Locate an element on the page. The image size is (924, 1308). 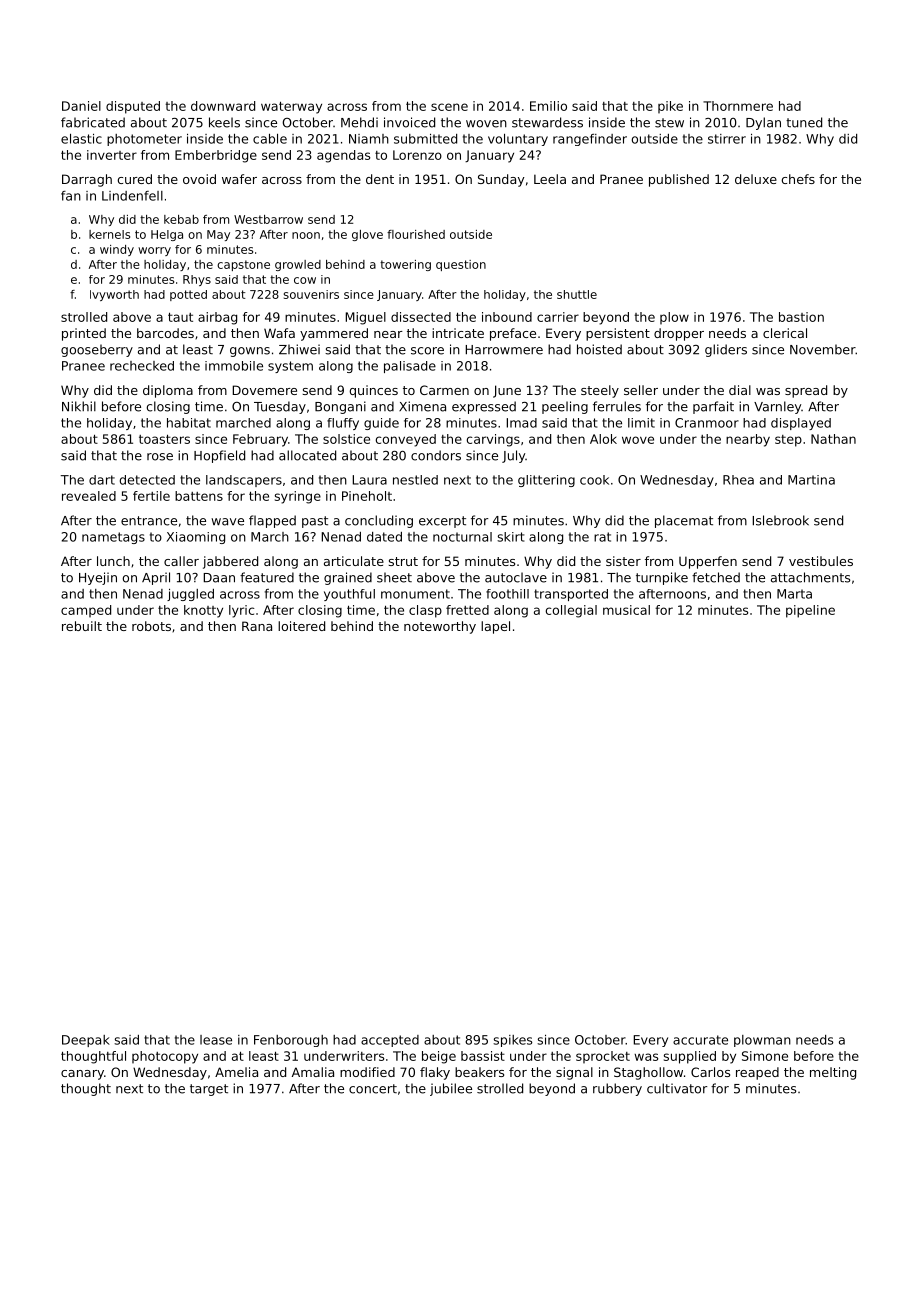
musical is located at coordinates (626, 610).
